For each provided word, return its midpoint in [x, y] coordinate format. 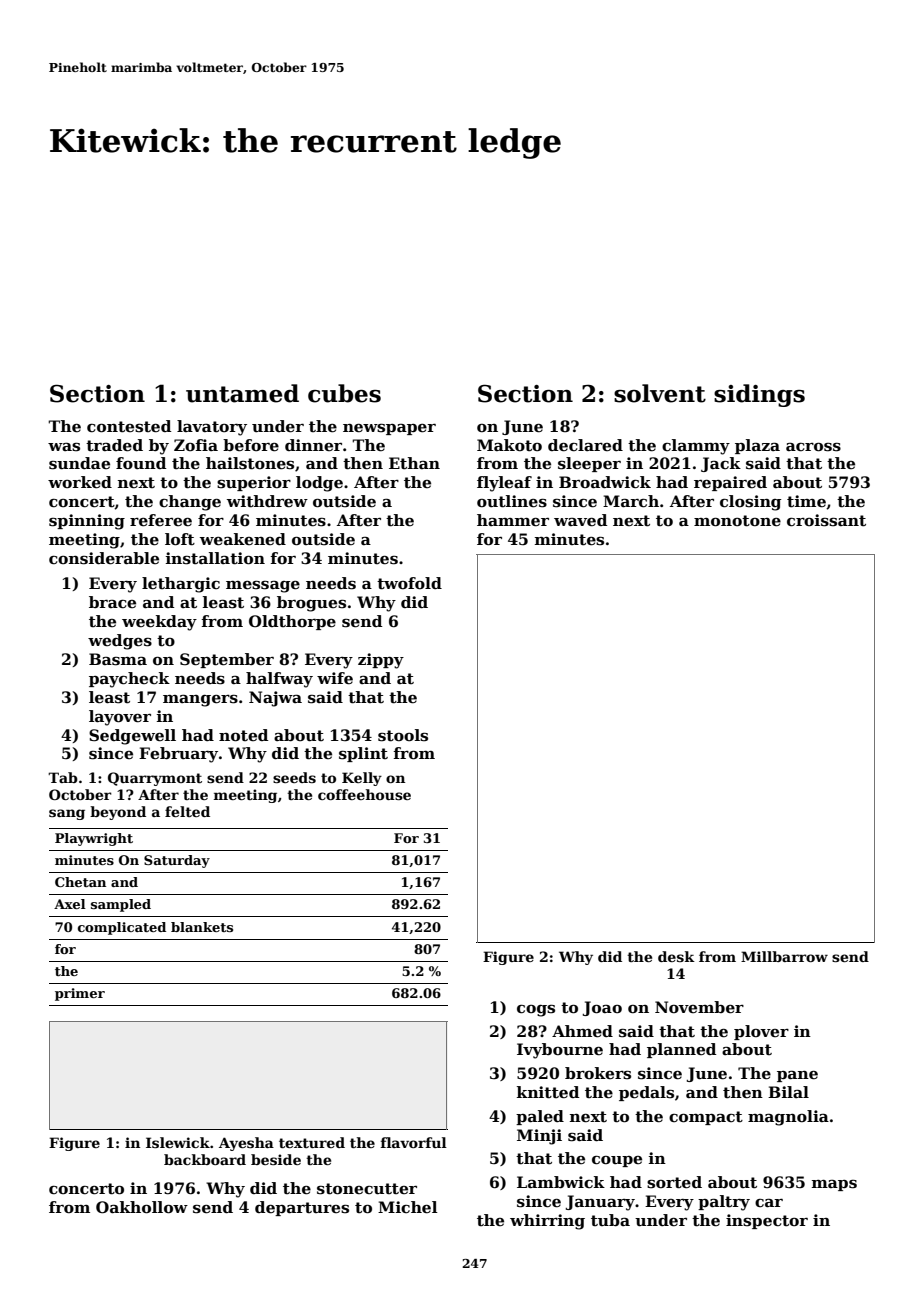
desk [676, 956]
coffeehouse [364, 794]
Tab [63, 777]
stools [403, 735]
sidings [759, 395]
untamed [242, 393]
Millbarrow [784, 956]
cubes [344, 393]
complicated [122, 928]
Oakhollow [142, 1207]
